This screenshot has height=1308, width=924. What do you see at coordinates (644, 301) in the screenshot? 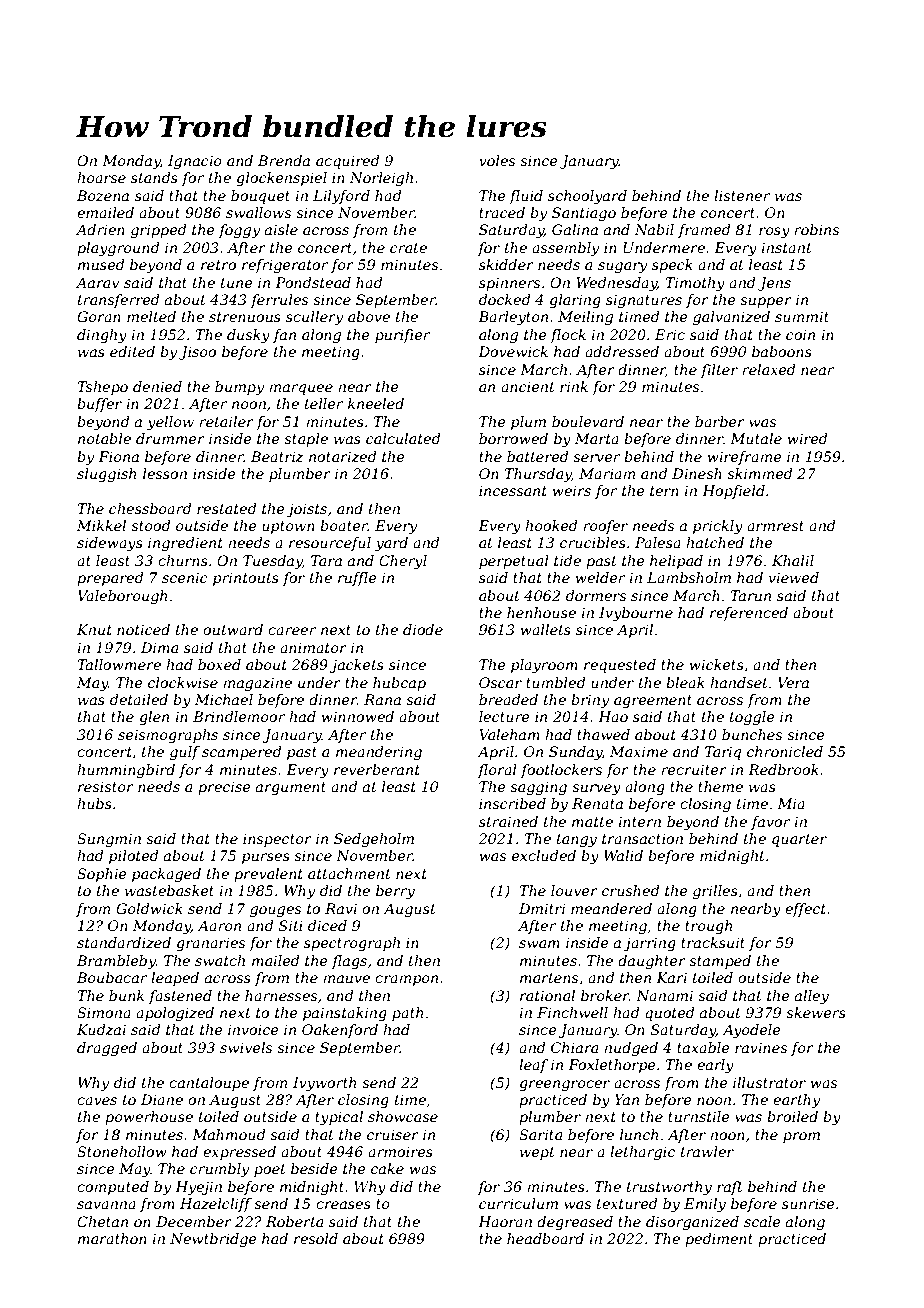
I see `signatures` at bounding box center [644, 301].
